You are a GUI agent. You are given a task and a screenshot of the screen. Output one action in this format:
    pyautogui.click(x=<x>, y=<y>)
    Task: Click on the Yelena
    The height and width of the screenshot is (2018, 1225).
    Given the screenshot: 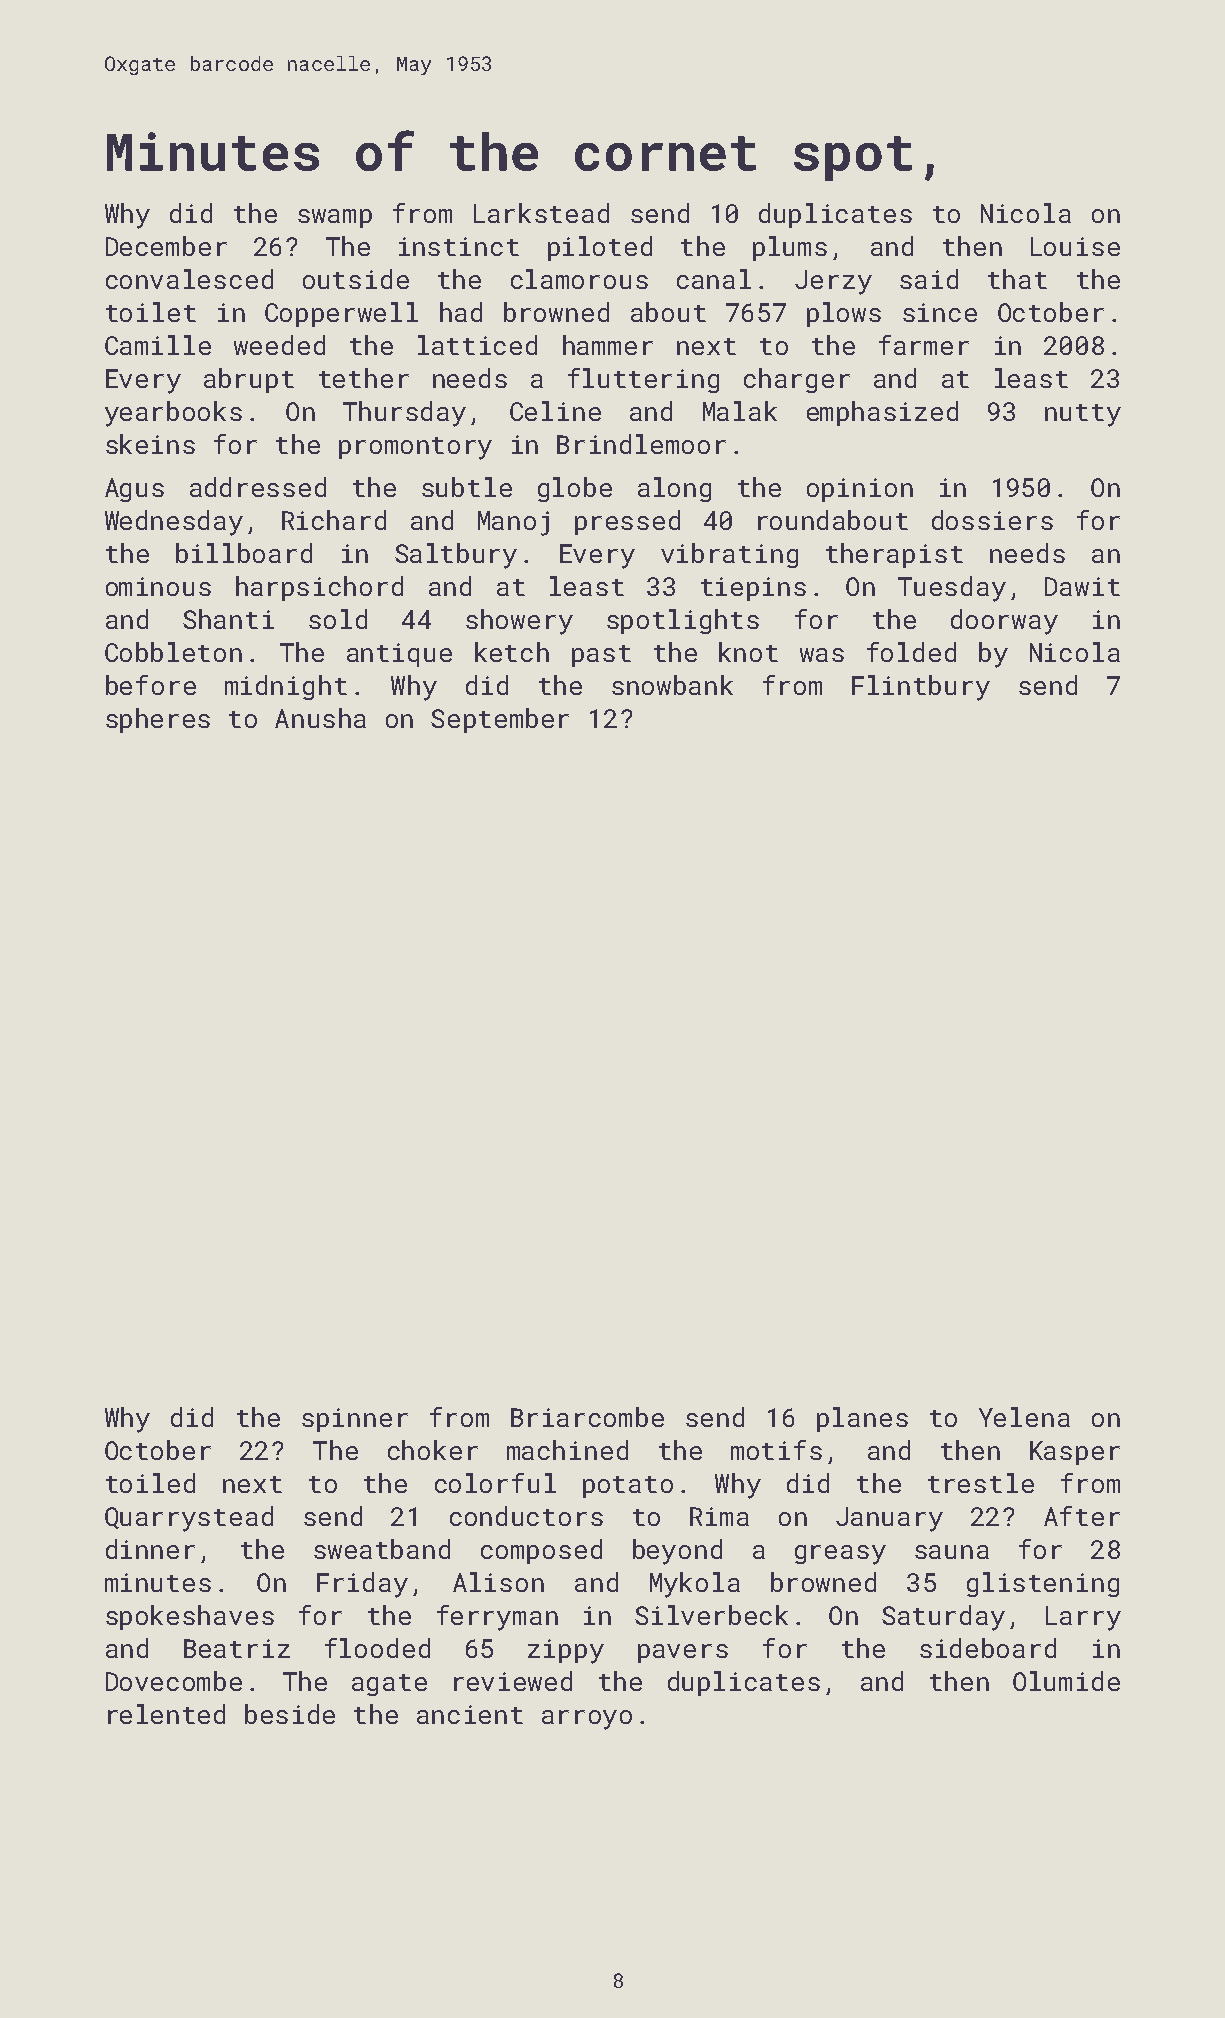 What is the action you would take?
    pyautogui.click(x=1024, y=1417)
